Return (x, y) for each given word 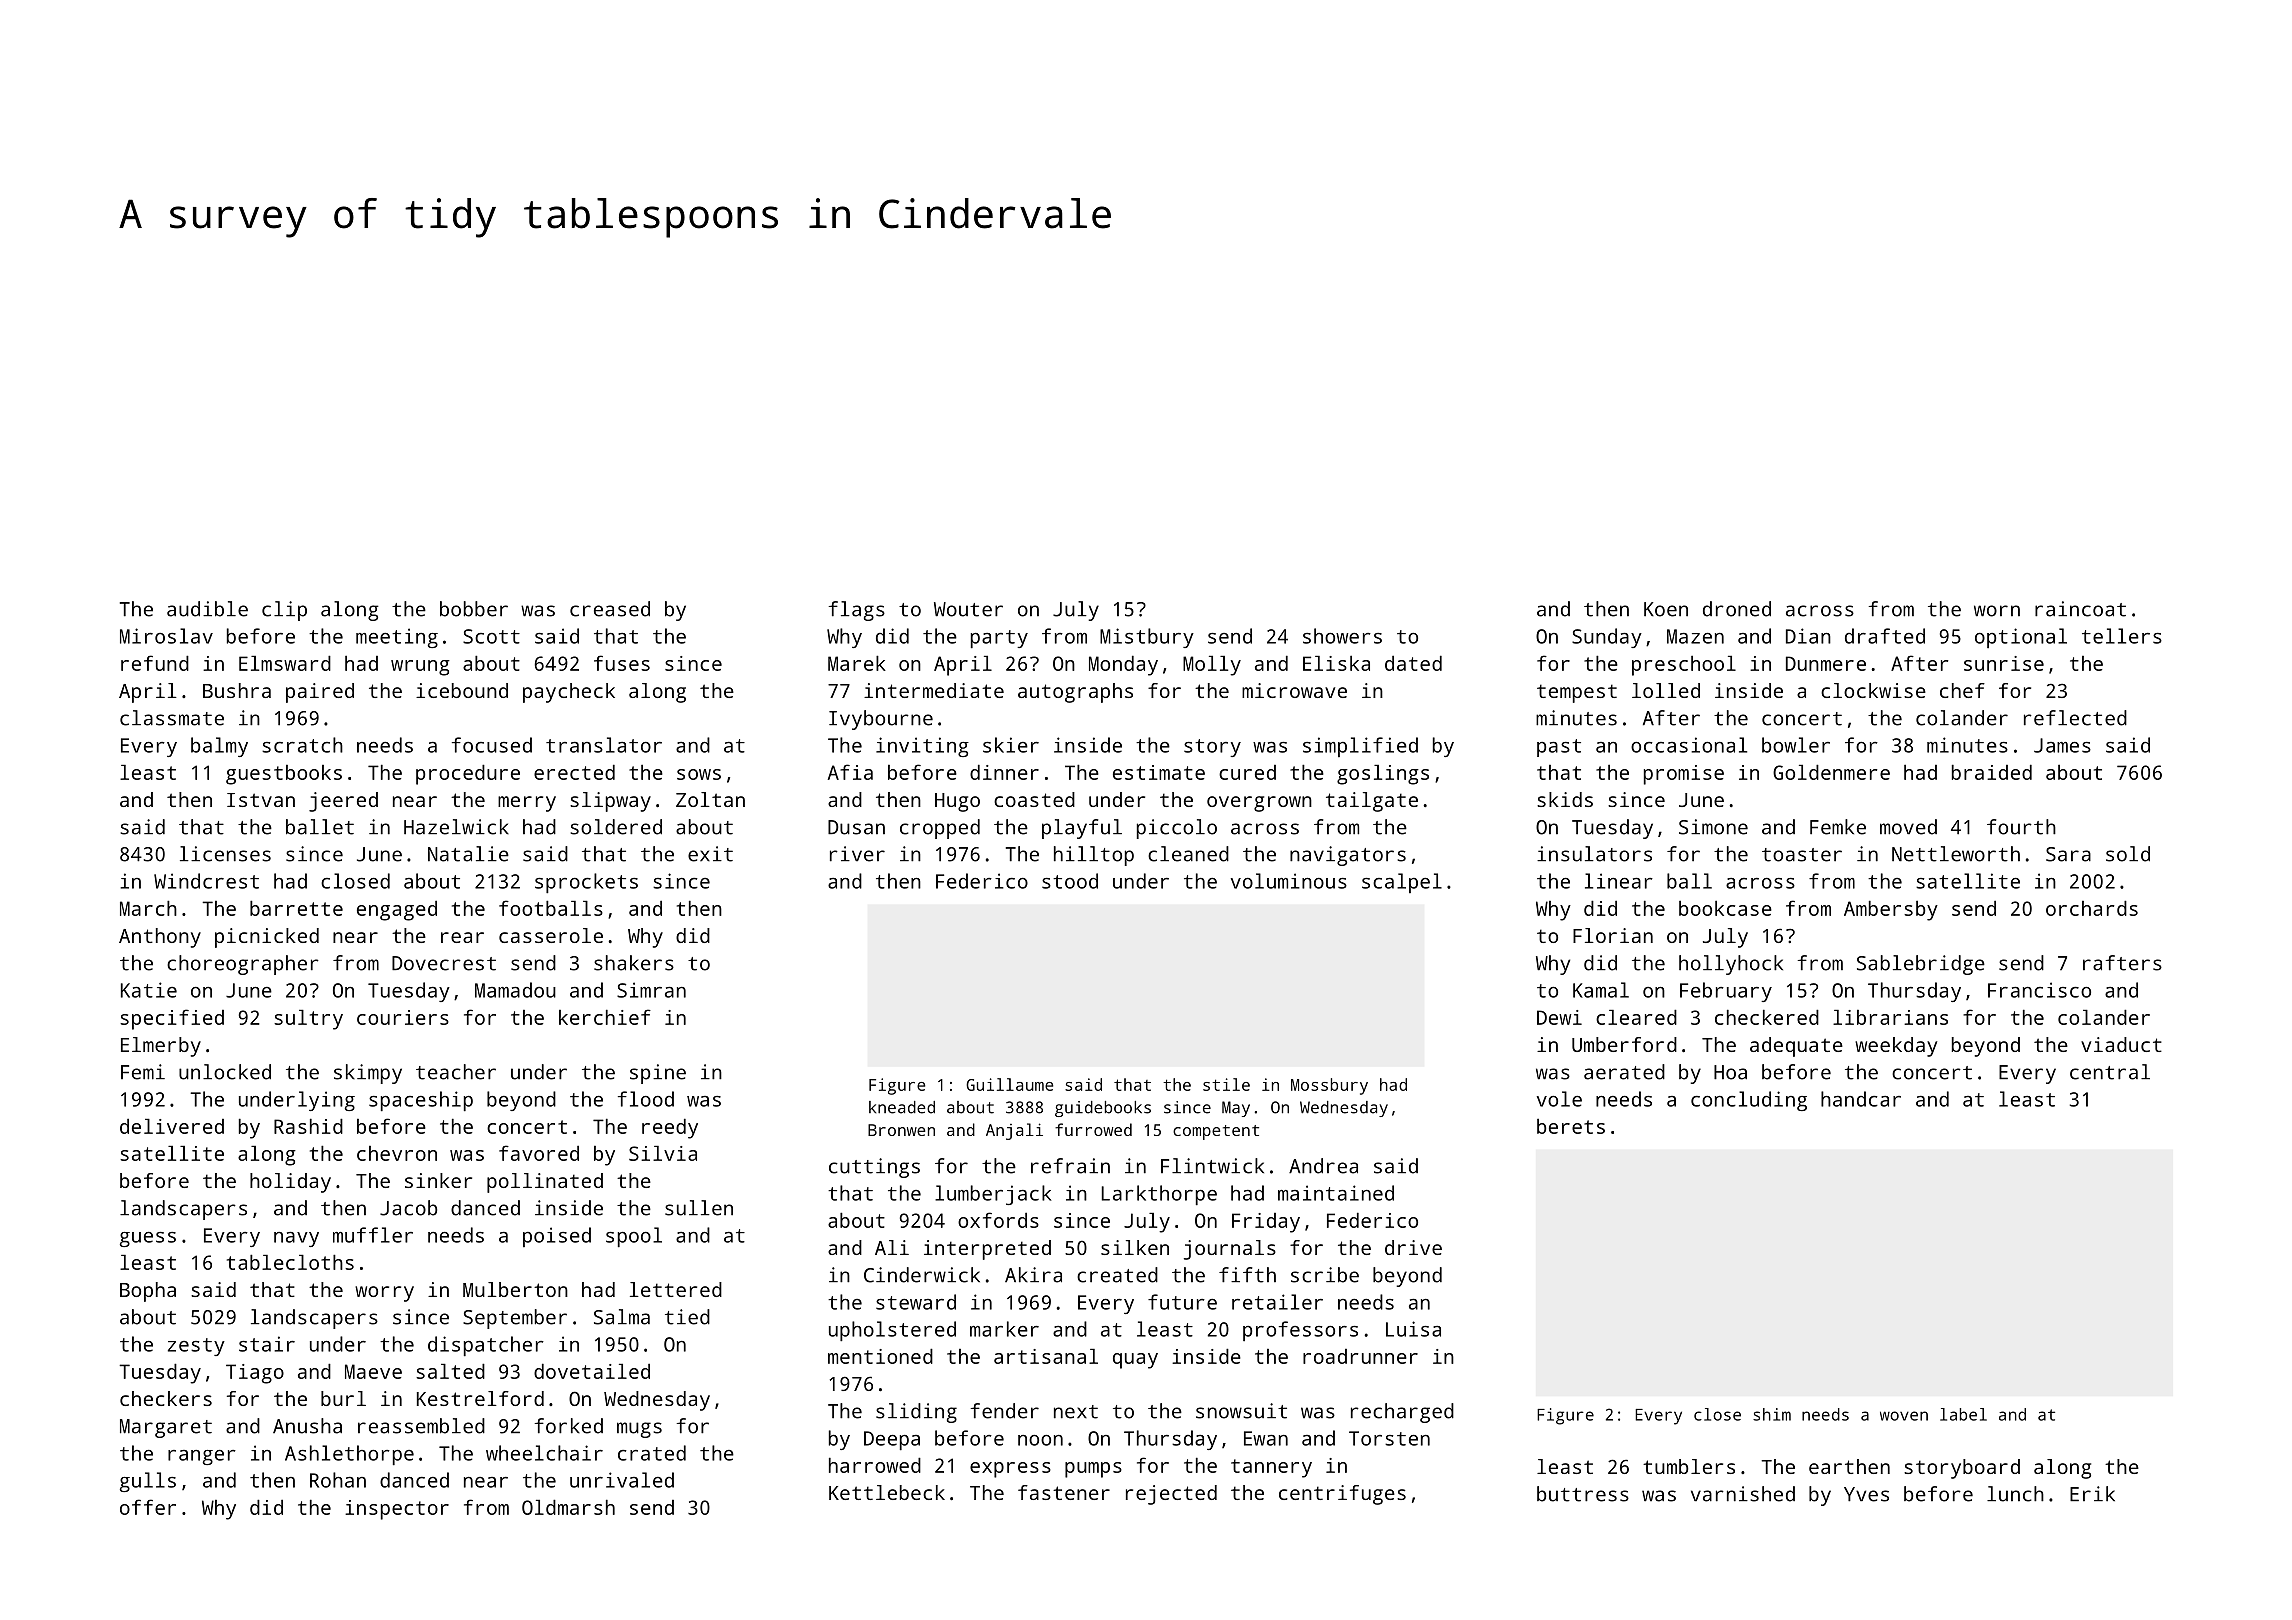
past (1559, 748)
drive (1413, 1247)
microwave (1294, 690)
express (1010, 1470)
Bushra (237, 690)
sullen (699, 1208)
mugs (639, 1430)
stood (1070, 881)
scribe (1325, 1275)
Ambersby (1891, 910)
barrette (296, 908)
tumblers (1689, 1466)
